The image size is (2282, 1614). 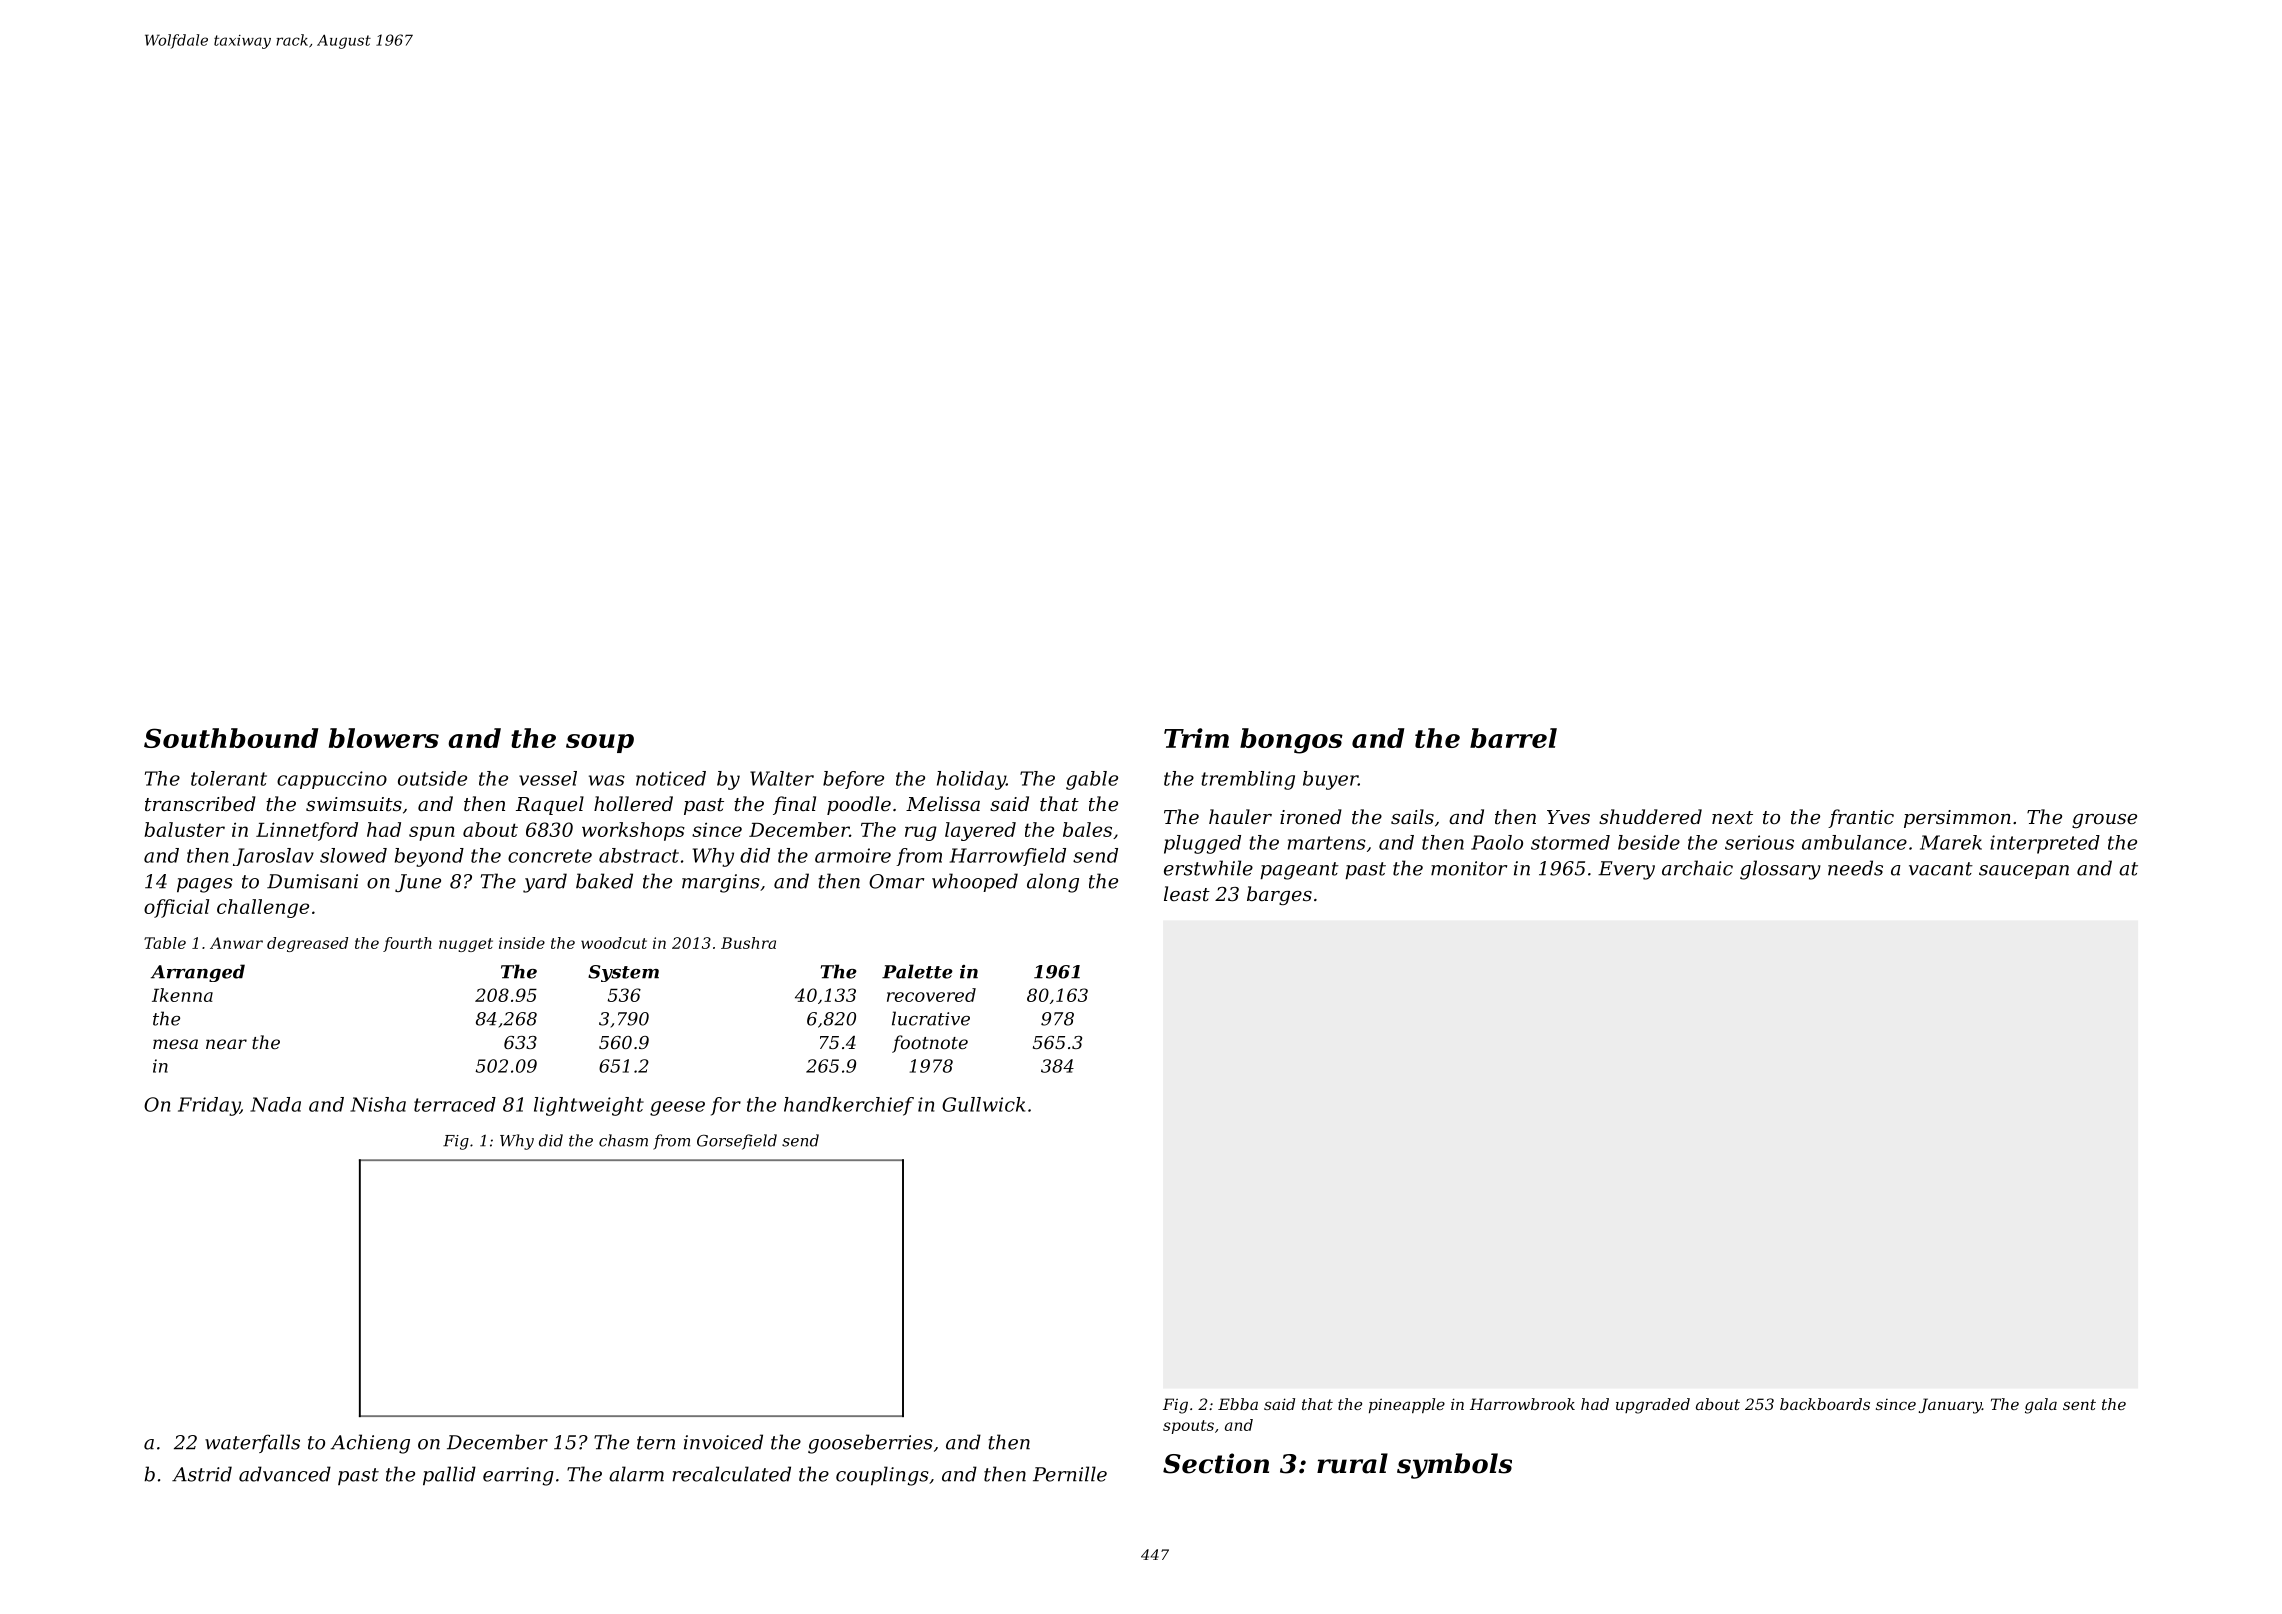 I want to click on Every, so click(x=1626, y=870).
